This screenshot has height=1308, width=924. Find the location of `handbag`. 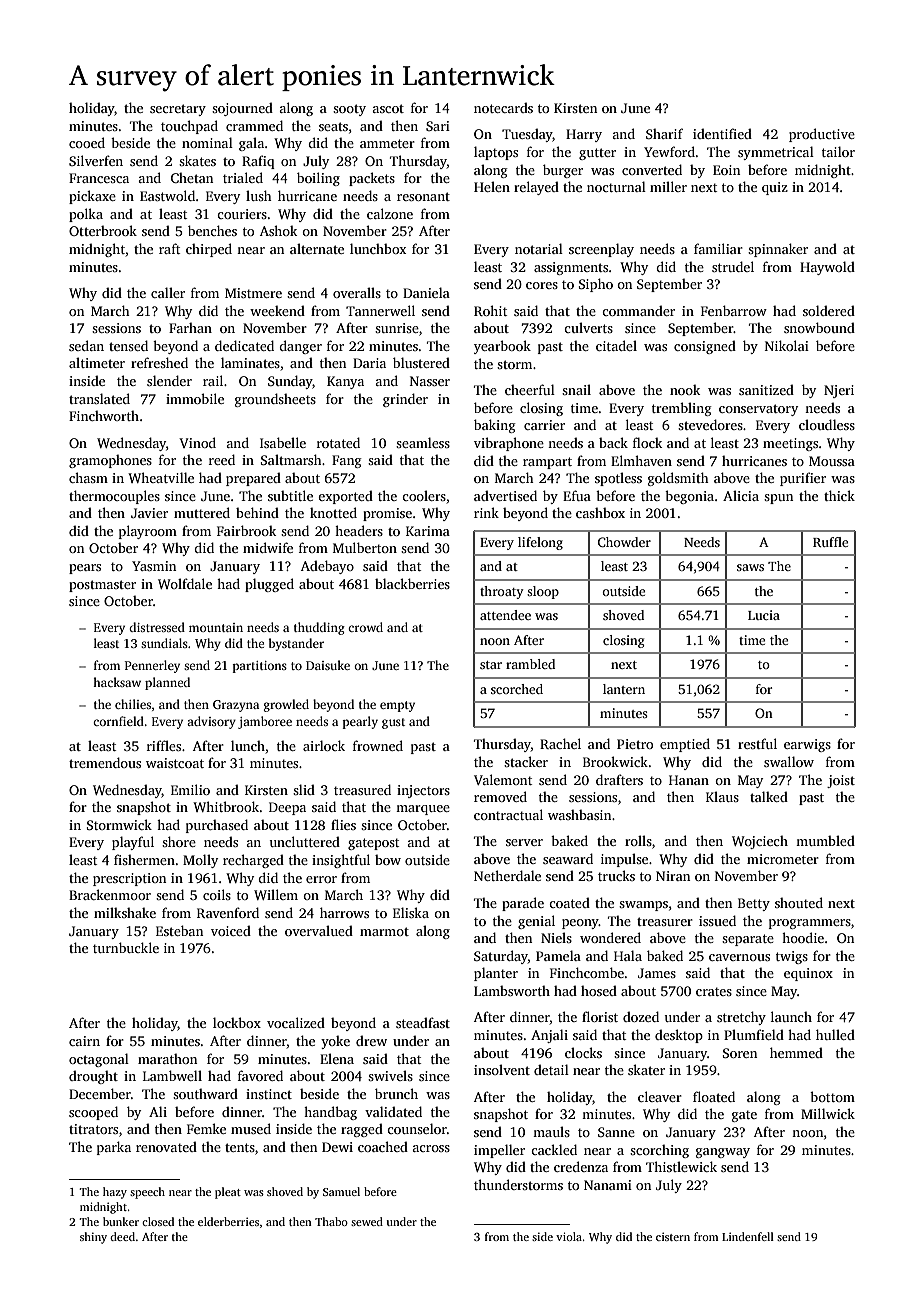

handbag is located at coordinates (330, 1113).
